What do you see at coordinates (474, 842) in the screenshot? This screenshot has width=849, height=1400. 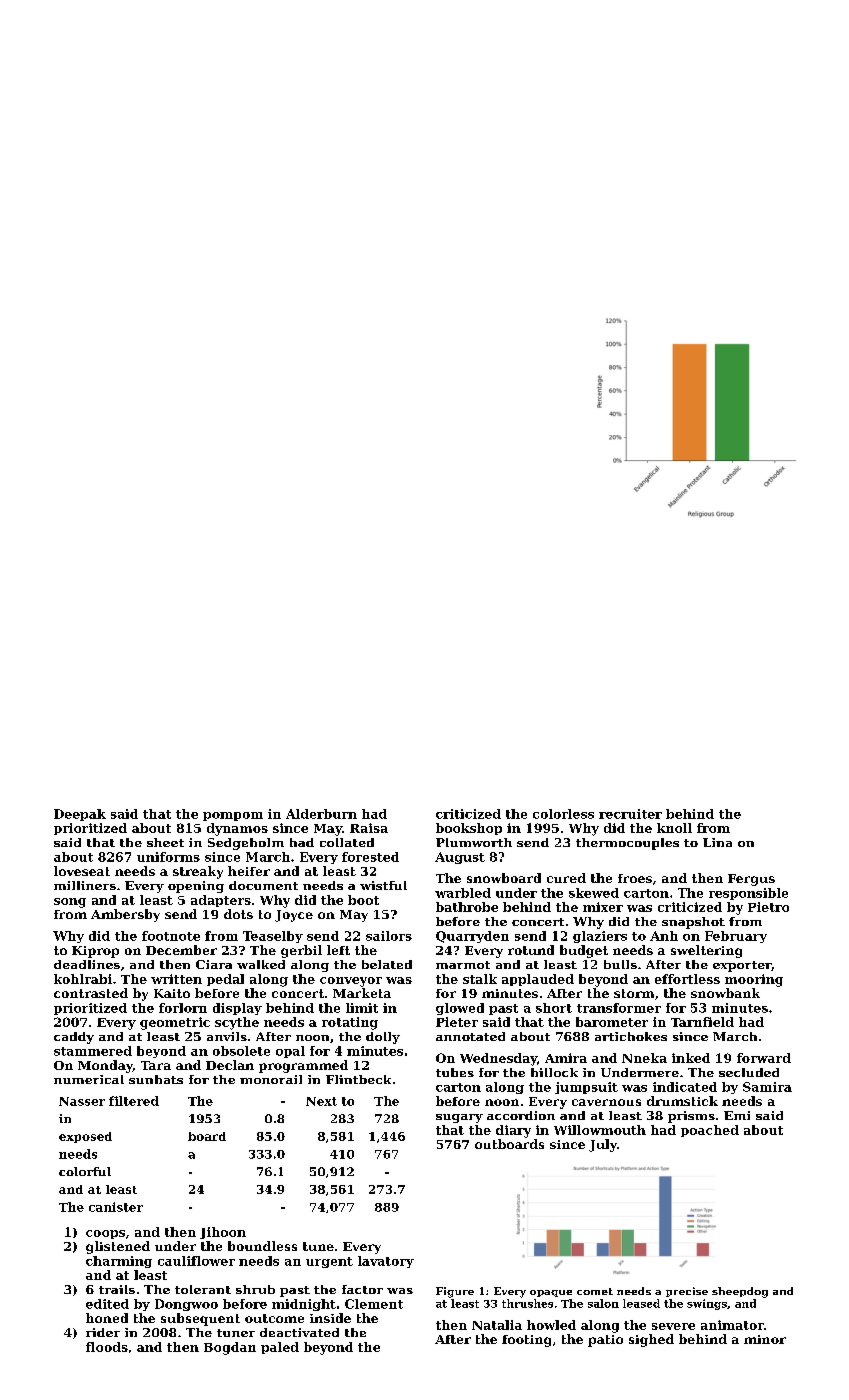 I see `Plumworth` at bounding box center [474, 842].
